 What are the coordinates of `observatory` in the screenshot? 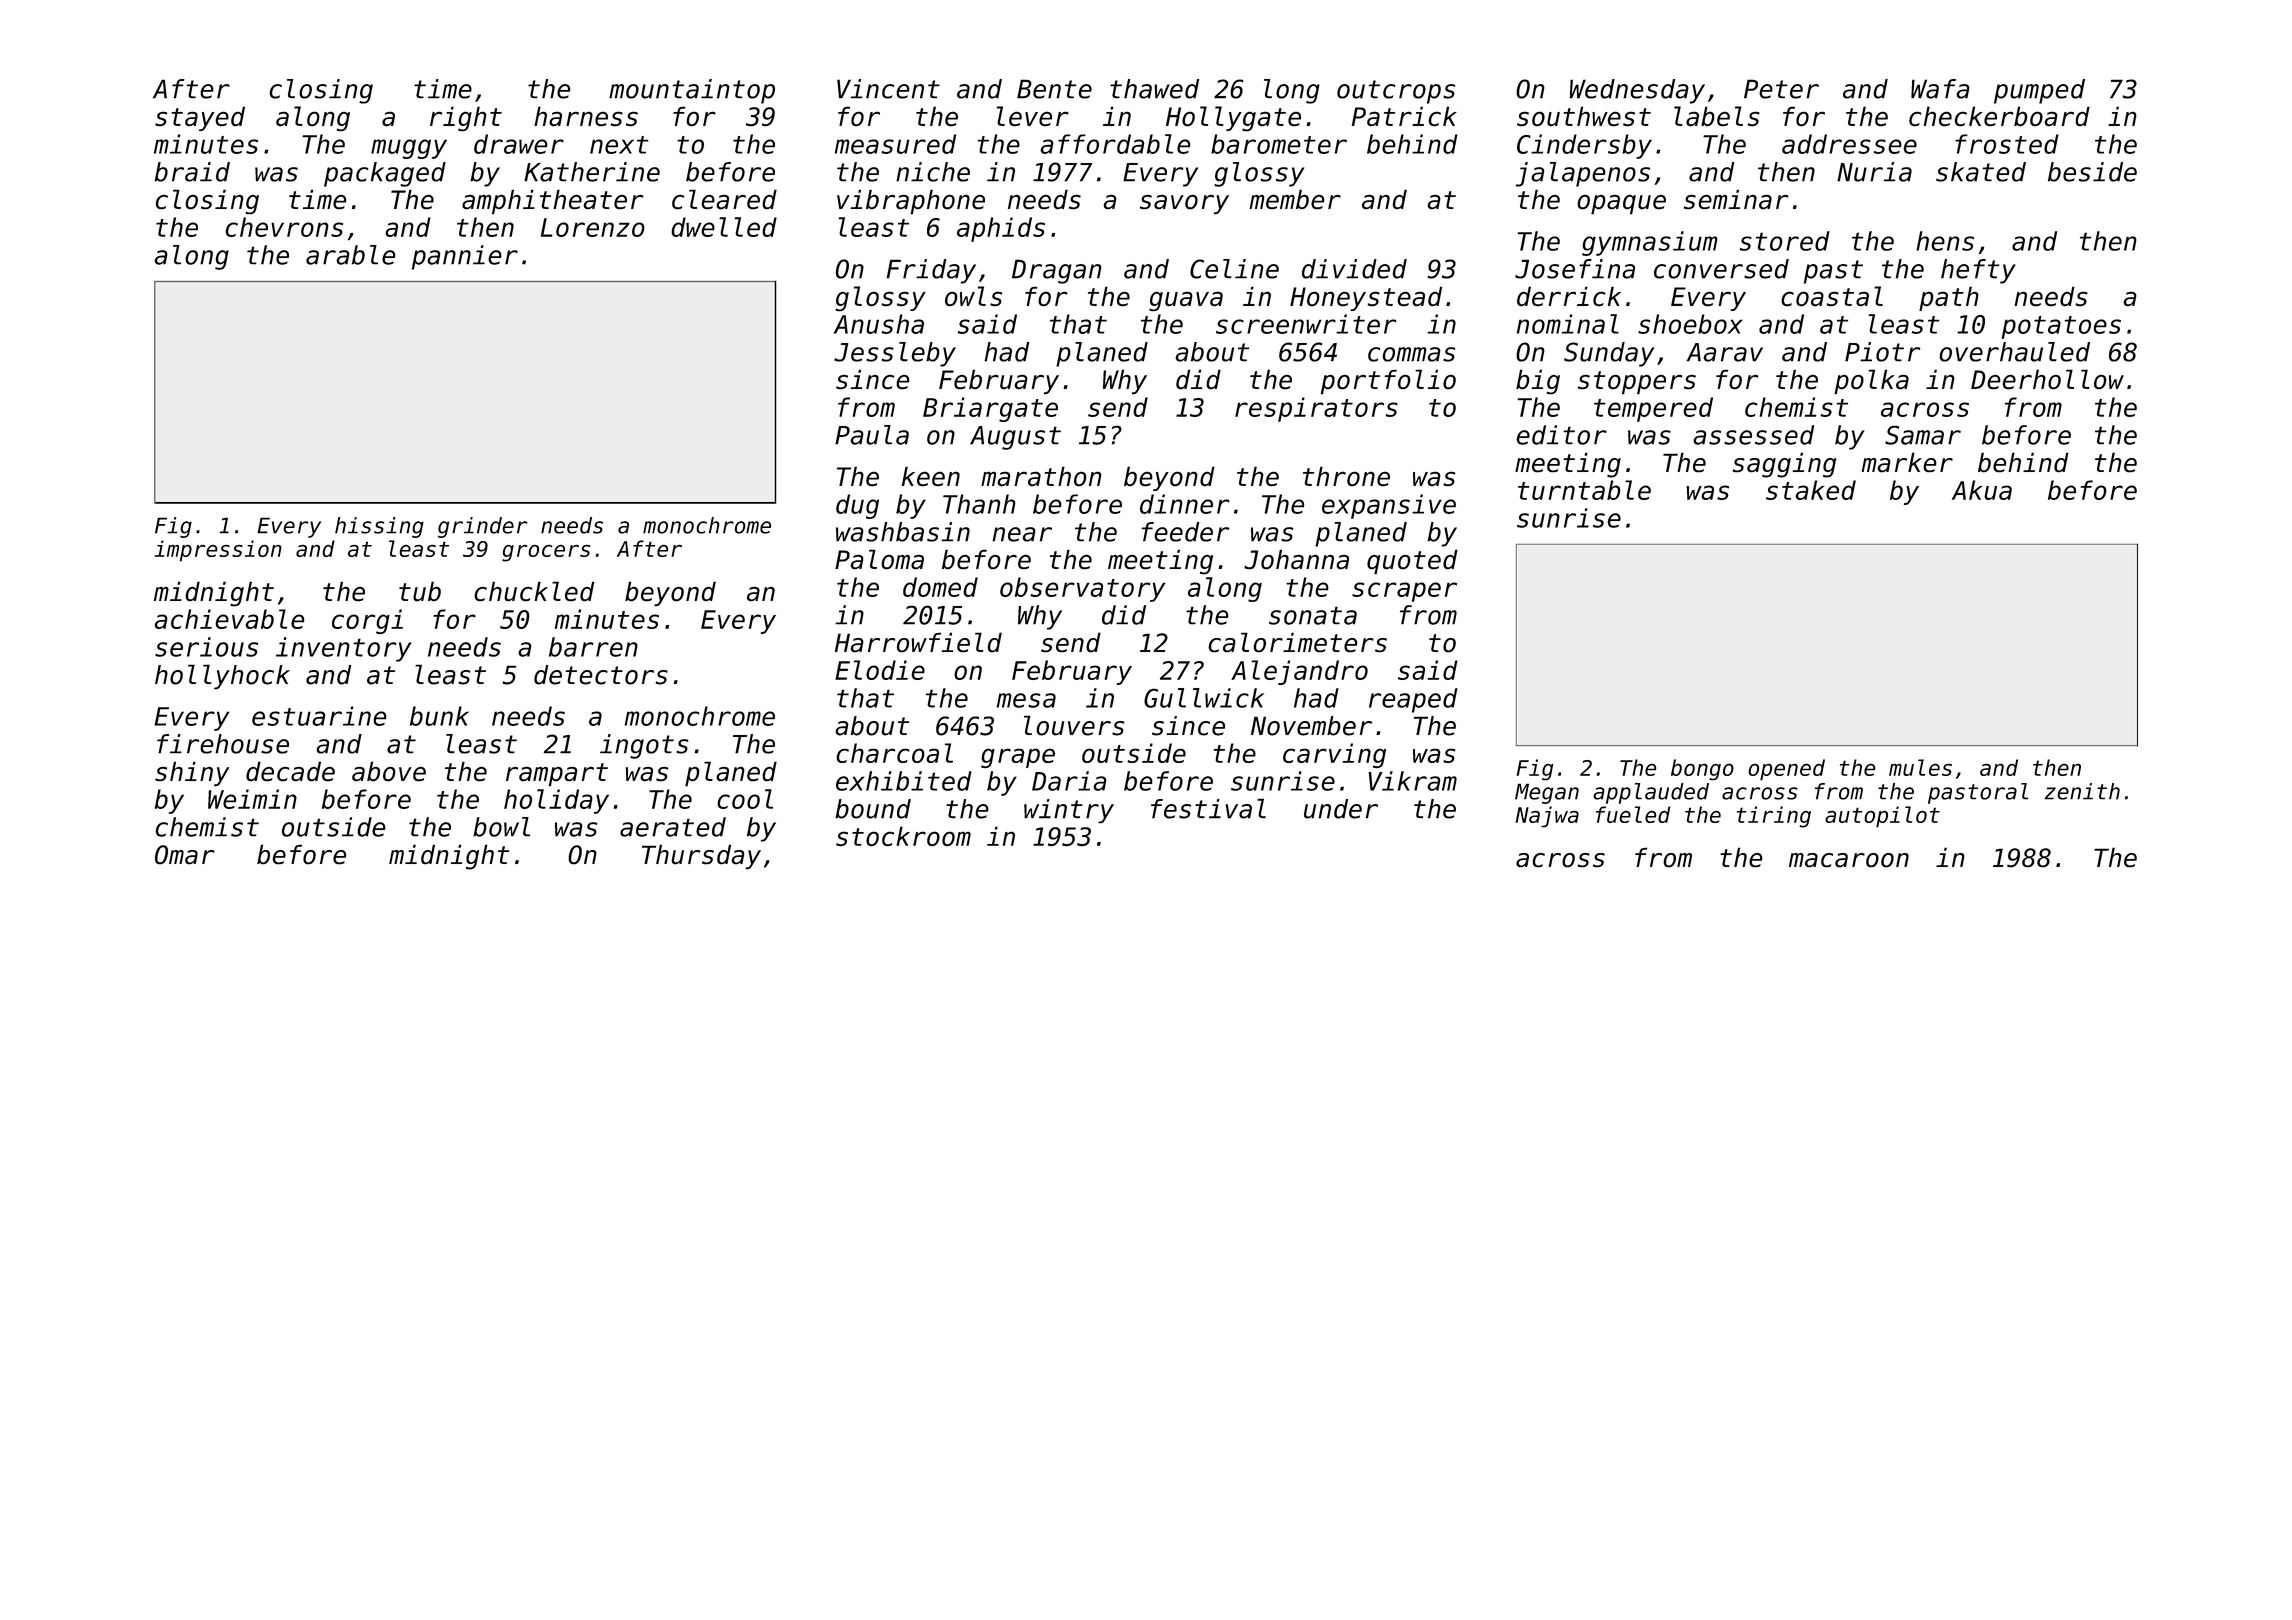 It's located at (1082, 589).
